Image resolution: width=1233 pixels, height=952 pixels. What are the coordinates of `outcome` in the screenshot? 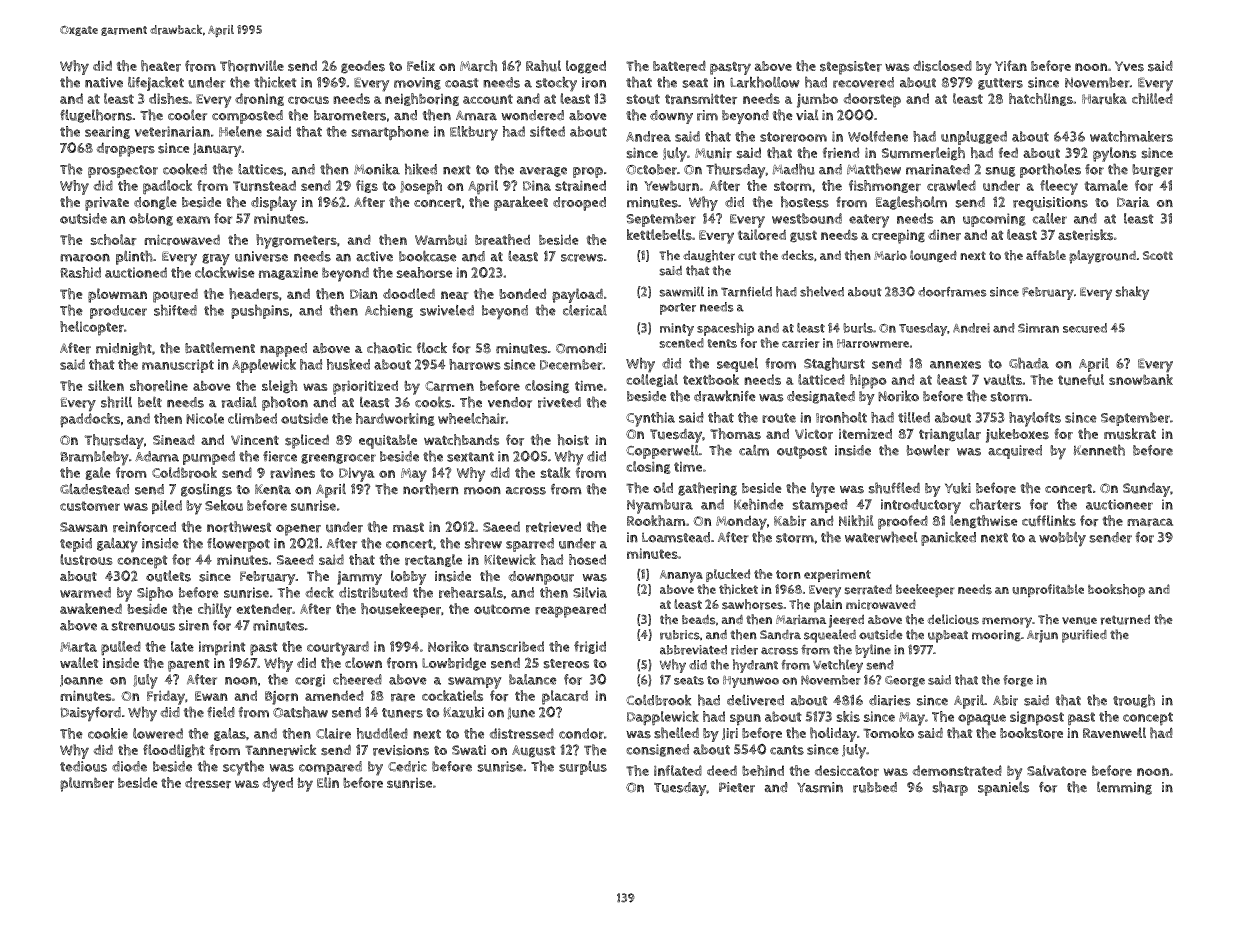 It's located at (502, 609).
